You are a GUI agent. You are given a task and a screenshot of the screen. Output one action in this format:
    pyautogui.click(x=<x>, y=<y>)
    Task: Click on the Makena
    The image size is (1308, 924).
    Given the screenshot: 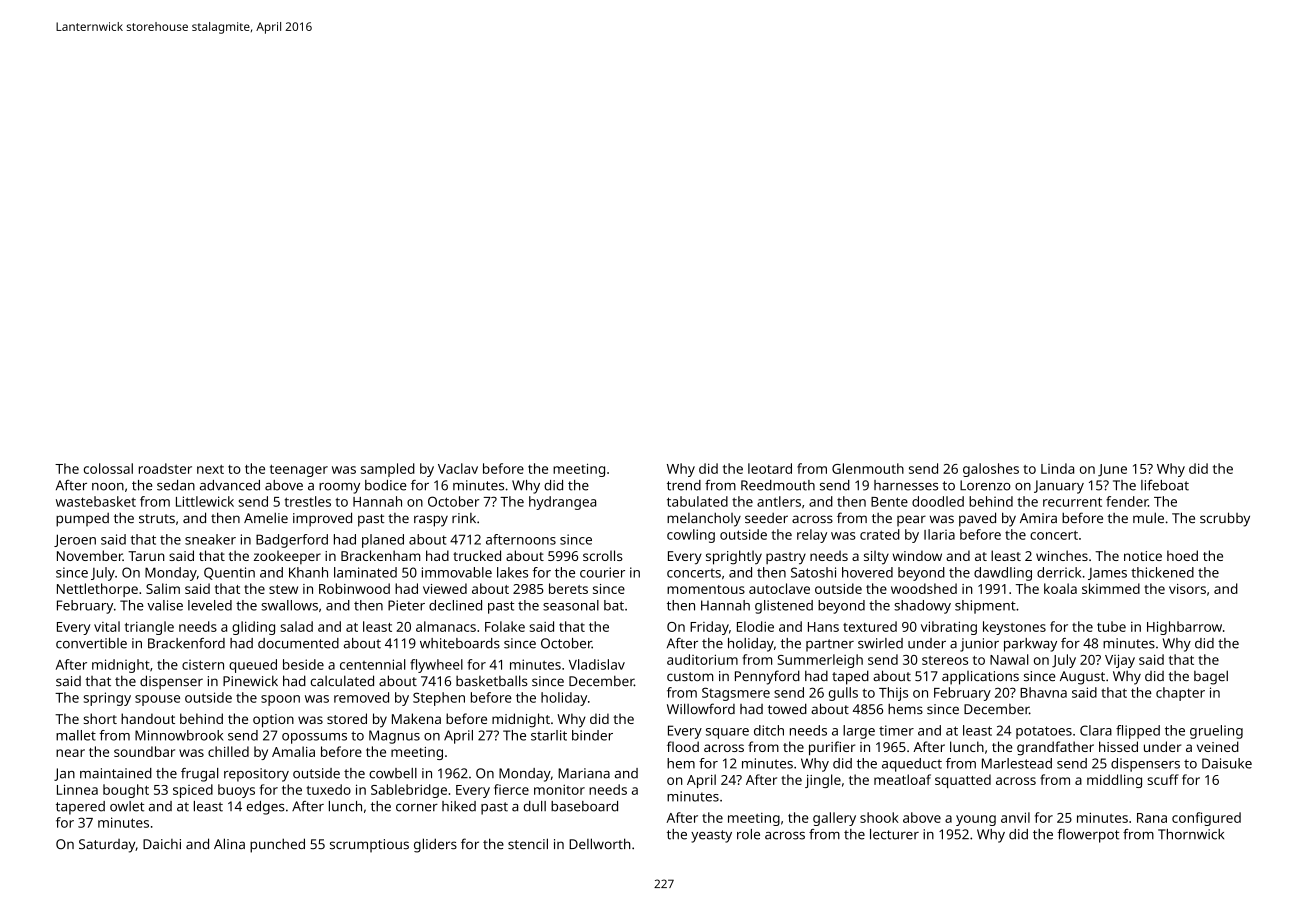 What is the action you would take?
    pyautogui.click(x=416, y=718)
